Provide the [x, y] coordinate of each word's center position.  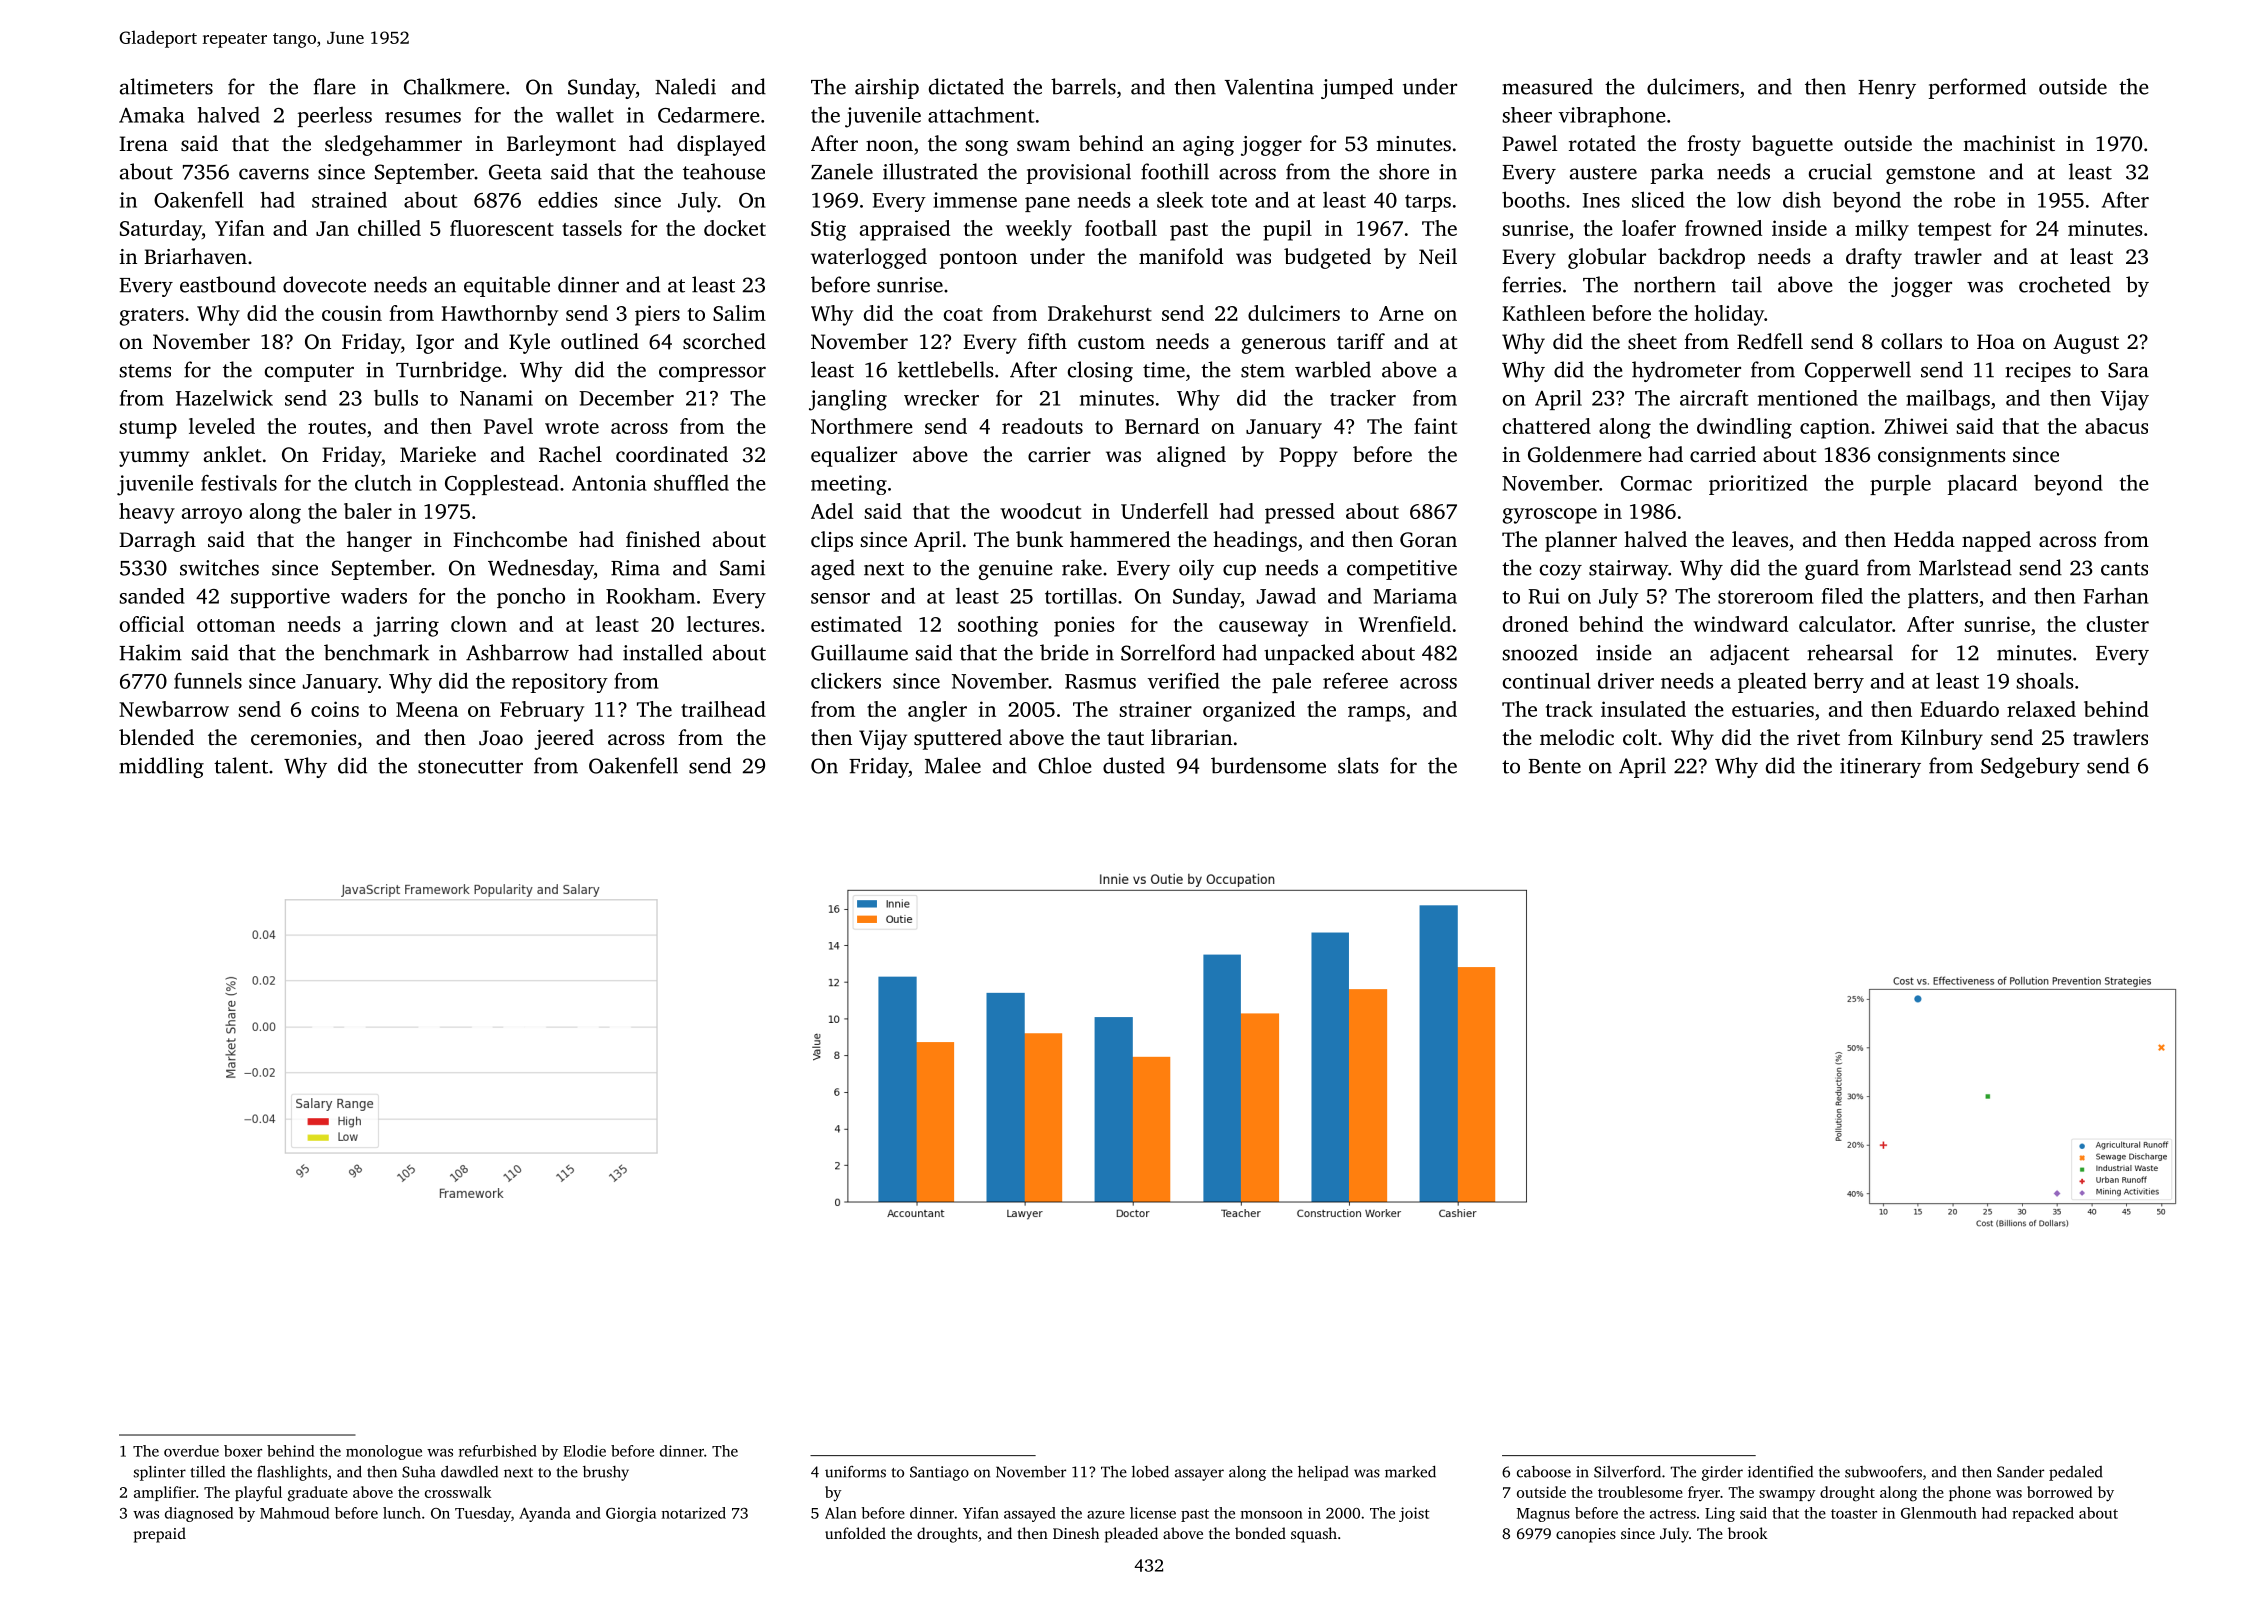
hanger [379, 541]
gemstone [1930, 175]
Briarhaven [195, 256]
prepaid [160, 1535]
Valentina [1269, 86]
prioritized [1758, 484]
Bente [1555, 766]
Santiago [939, 1473]
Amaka [152, 115]
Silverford [1627, 1472]
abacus [2116, 426]
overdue [191, 1451]
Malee [953, 765]
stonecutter [470, 767]
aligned [1191, 456]
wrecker [941, 397]
